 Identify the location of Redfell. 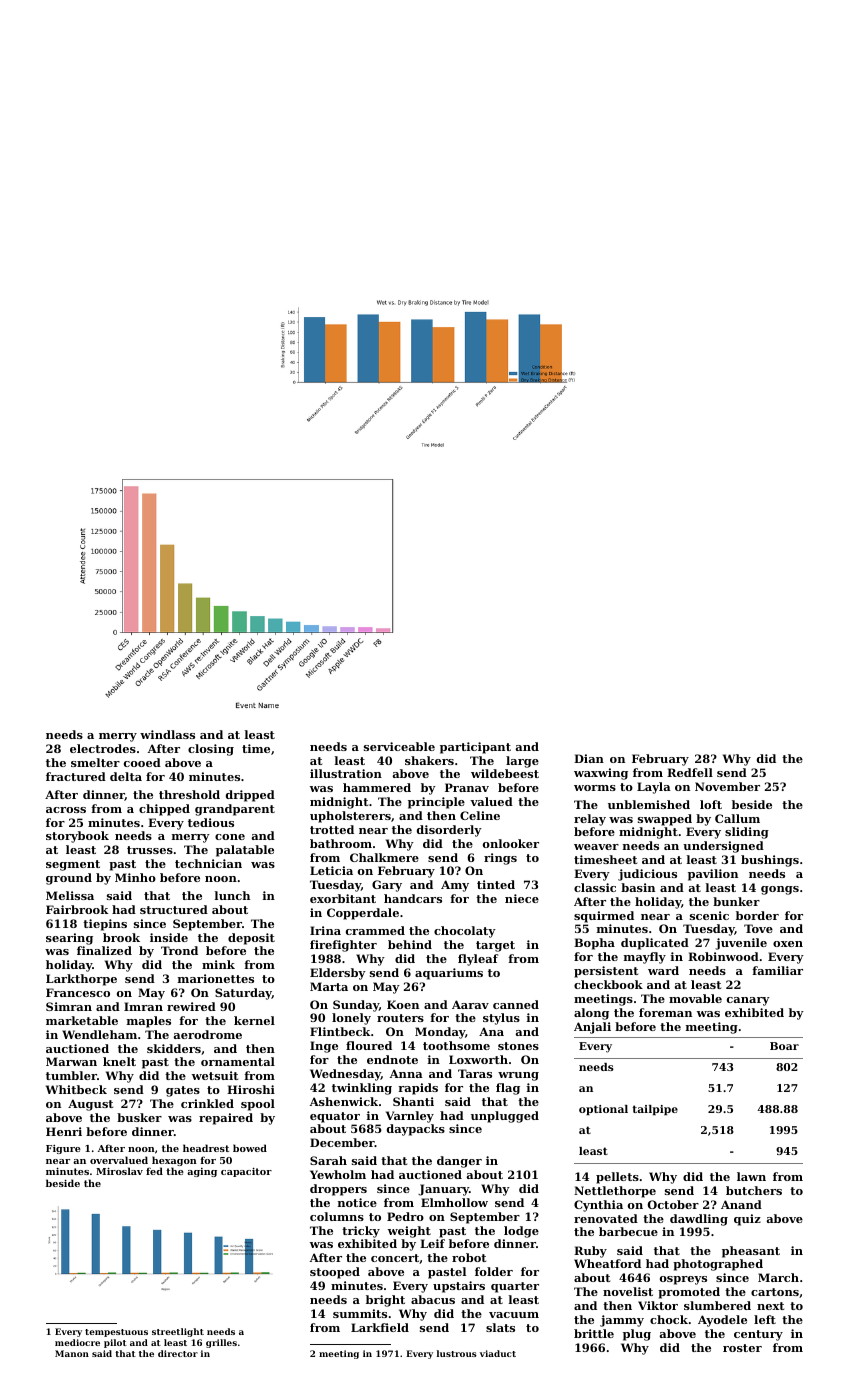
(690, 772).
